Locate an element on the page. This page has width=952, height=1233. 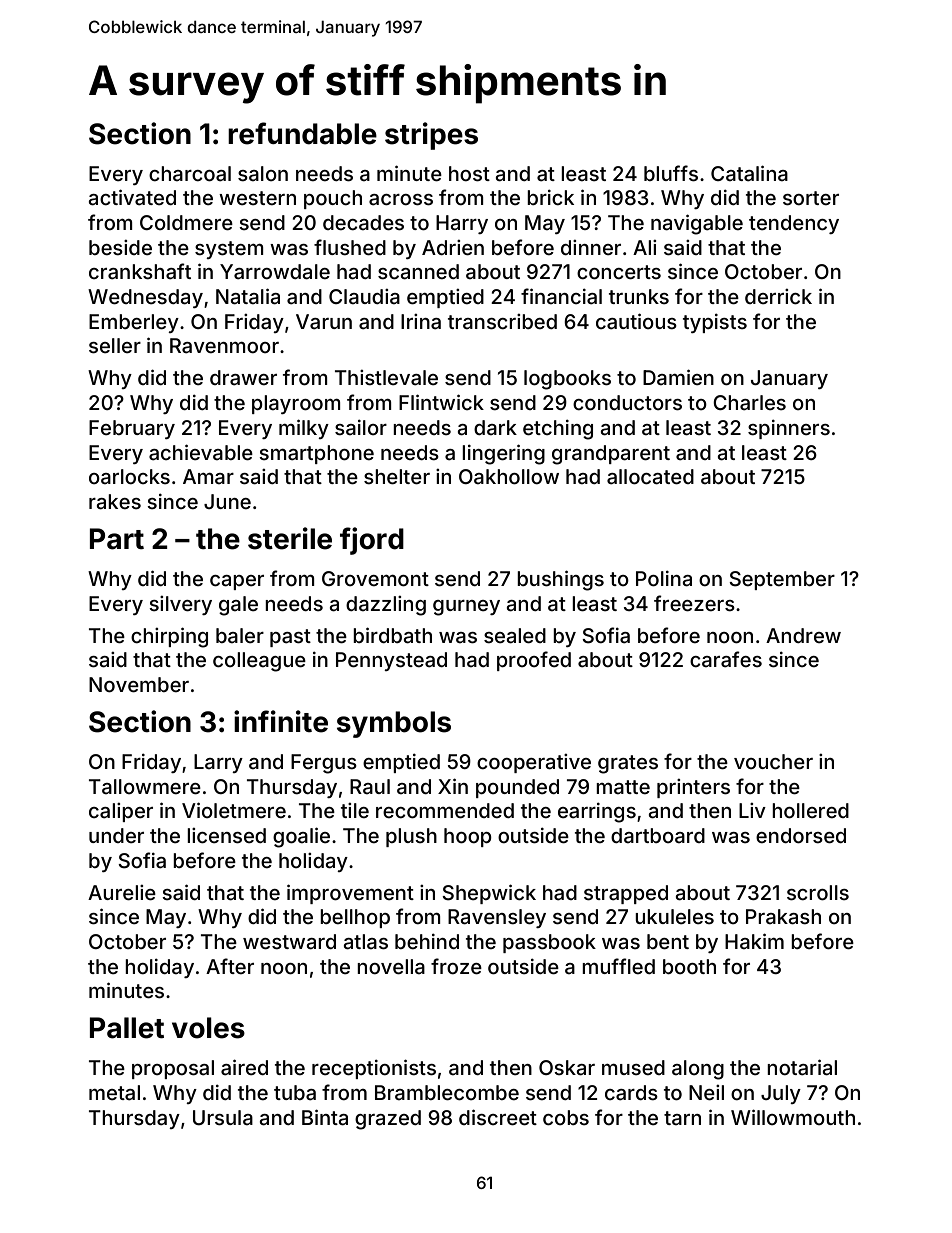
Ursula is located at coordinates (223, 1117).
